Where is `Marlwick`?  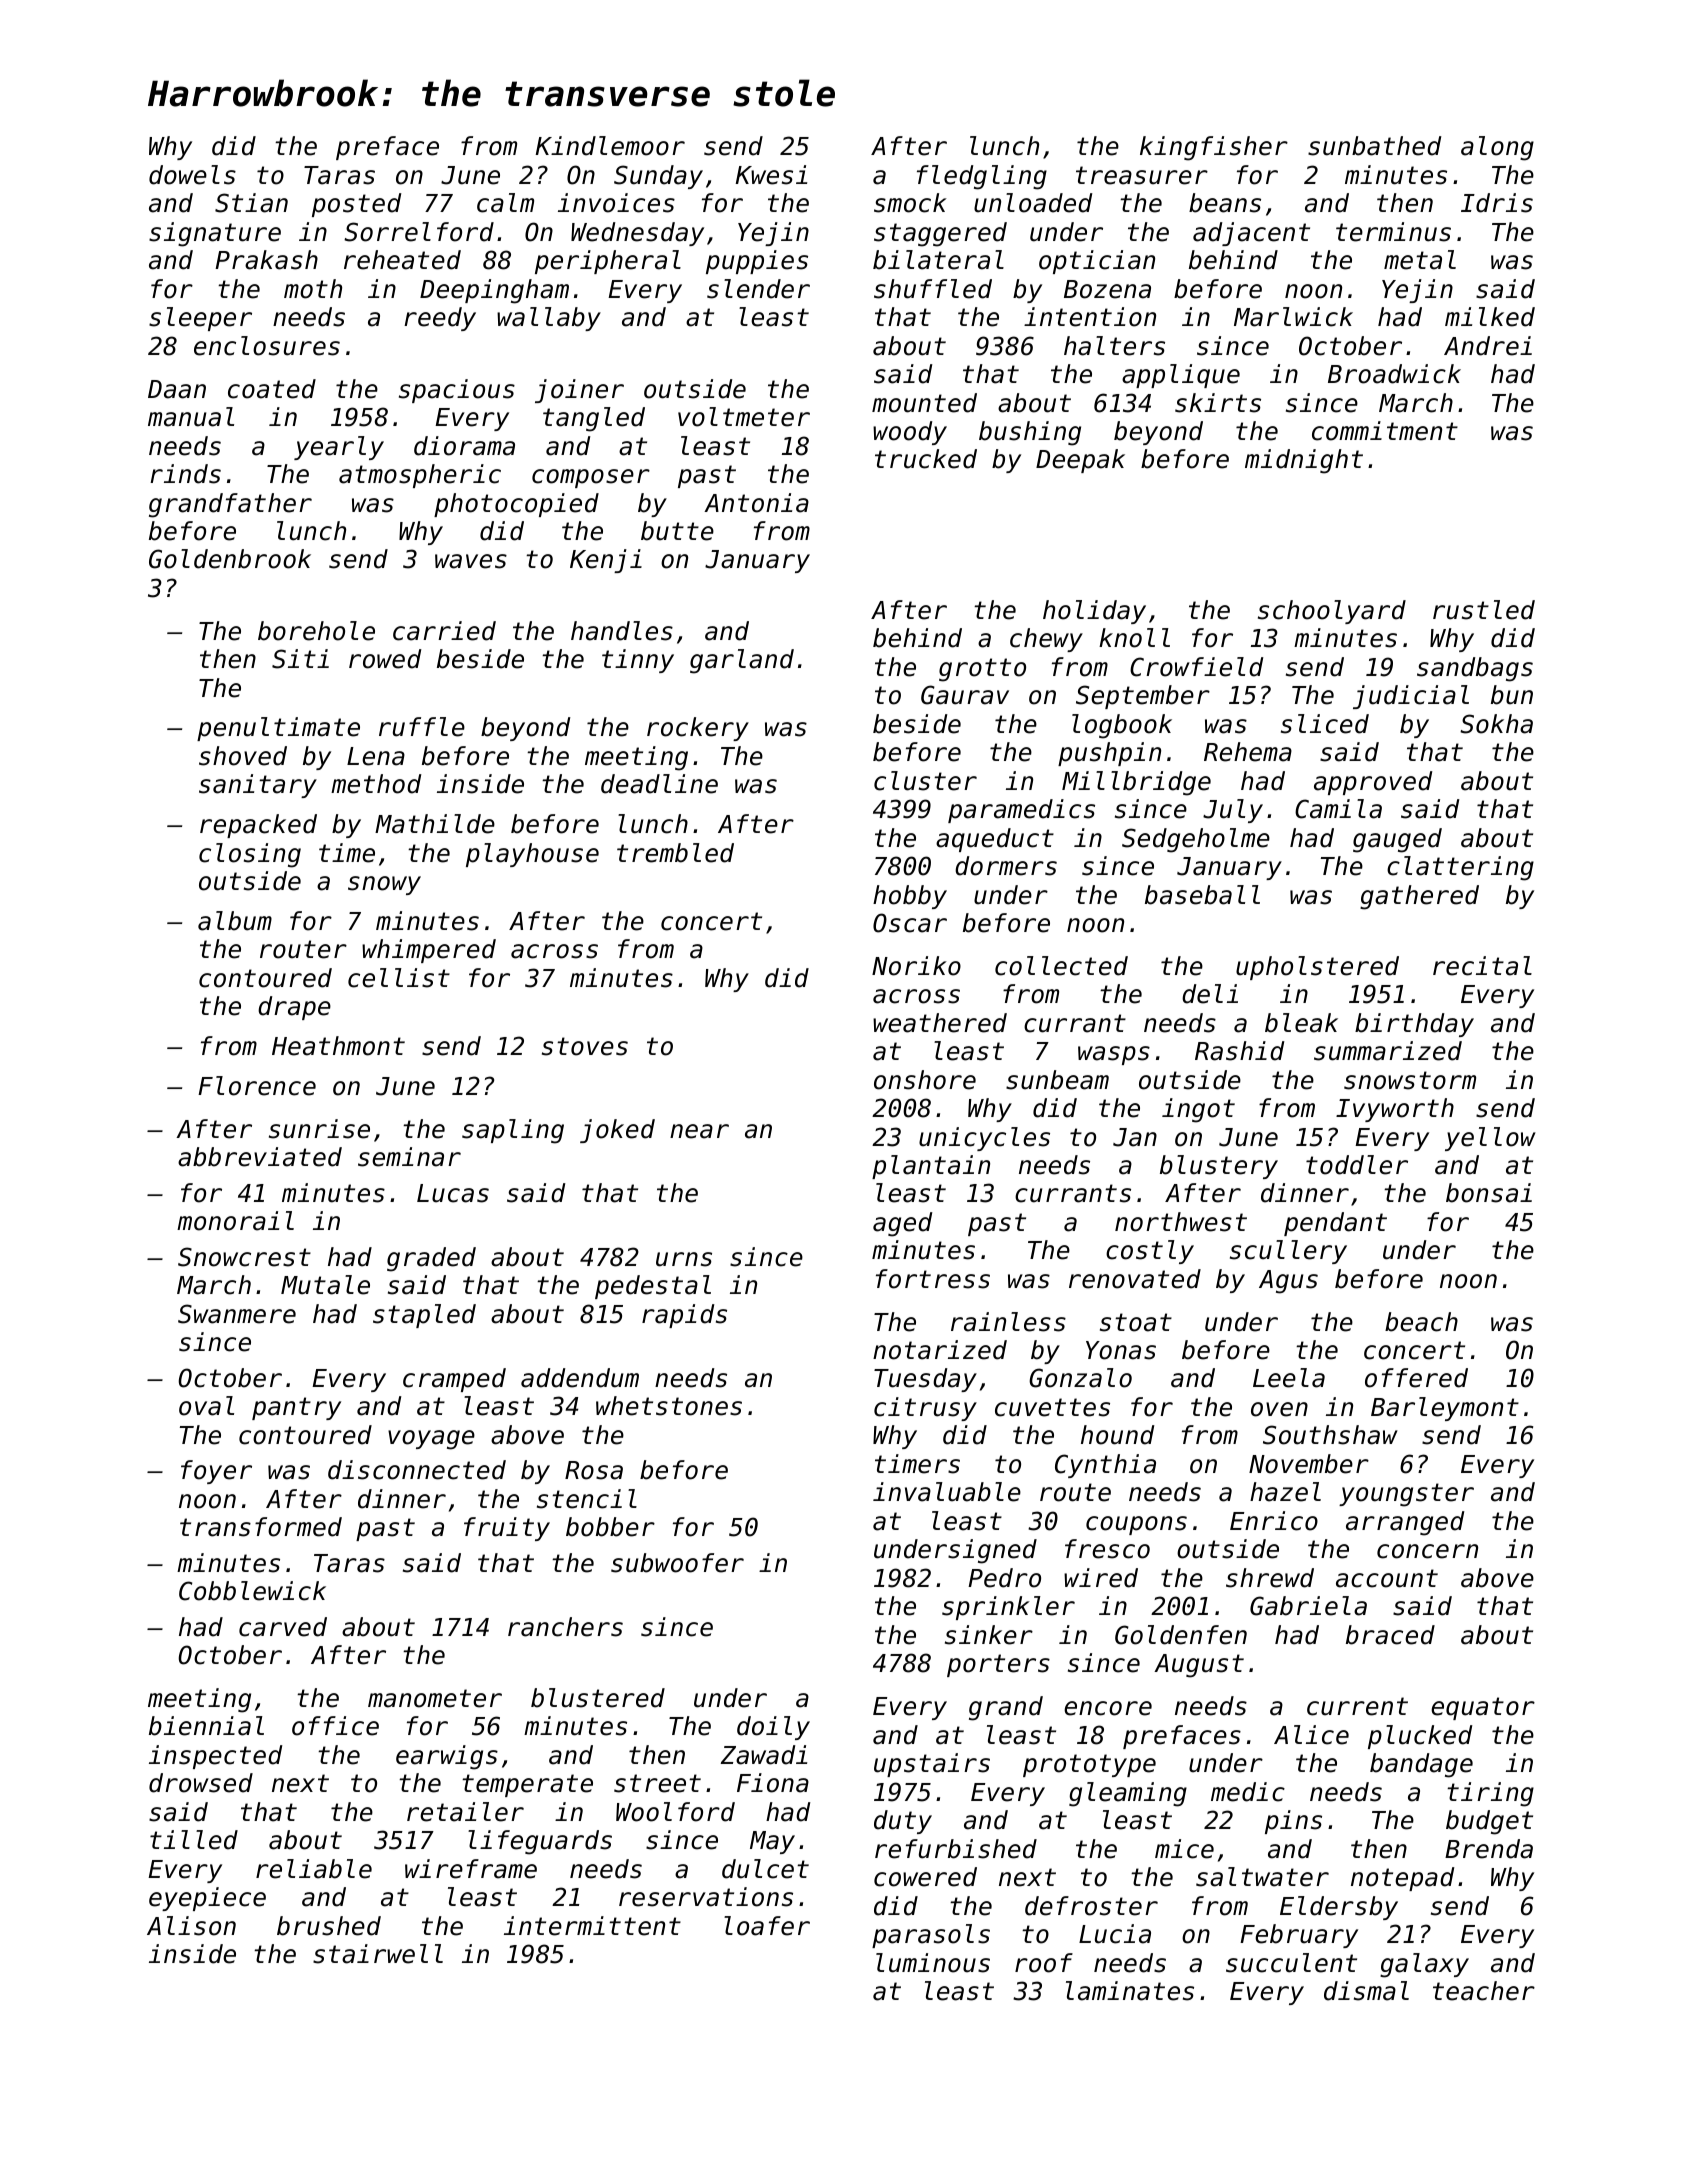
Marlwick is located at coordinates (1293, 317).
